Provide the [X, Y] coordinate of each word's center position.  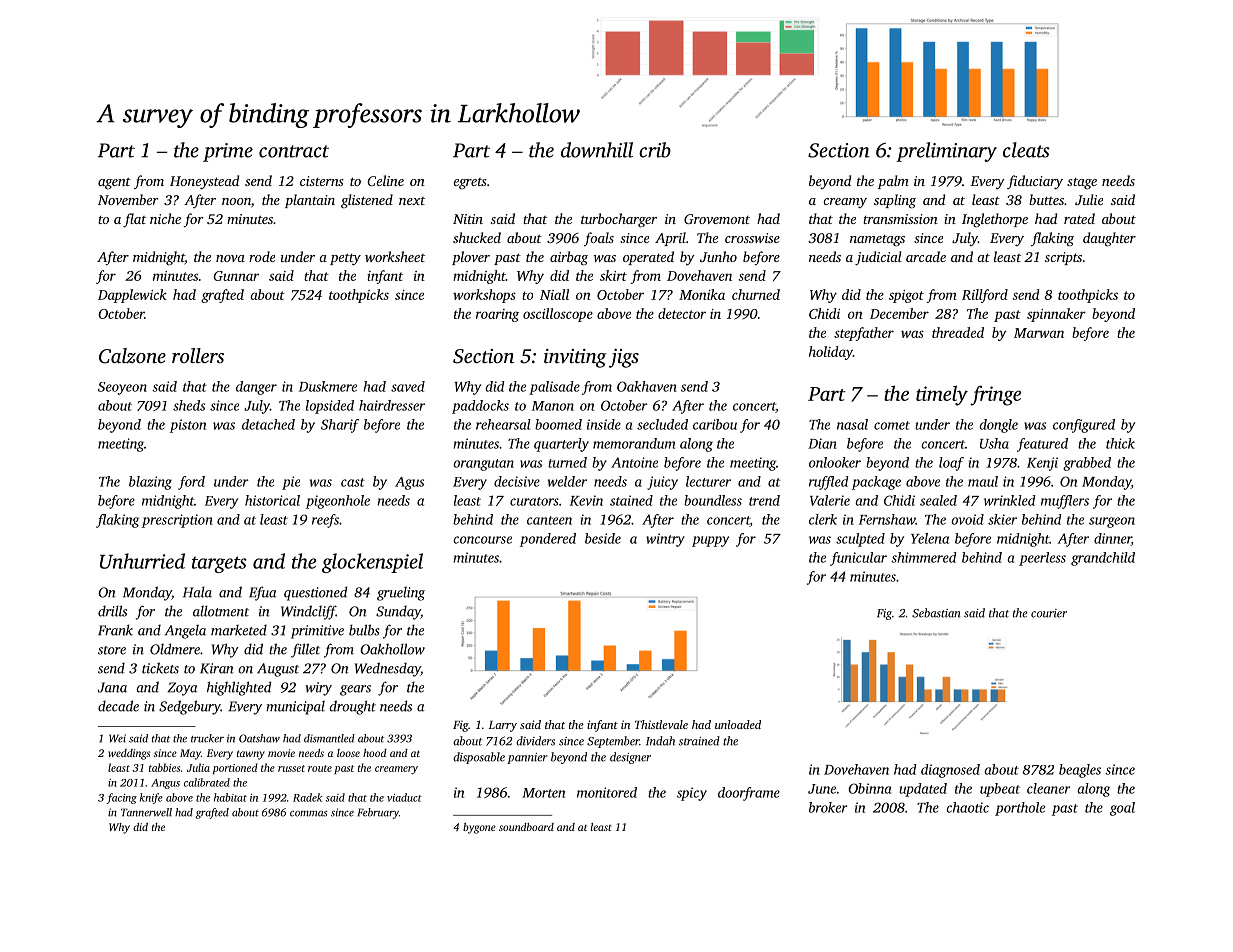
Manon [553, 406]
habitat [230, 797]
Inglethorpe [995, 220]
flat [134, 220]
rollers [198, 355]
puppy [710, 541]
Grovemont [717, 219]
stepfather [864, 334]
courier [1049, 613]
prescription [177, 521]
